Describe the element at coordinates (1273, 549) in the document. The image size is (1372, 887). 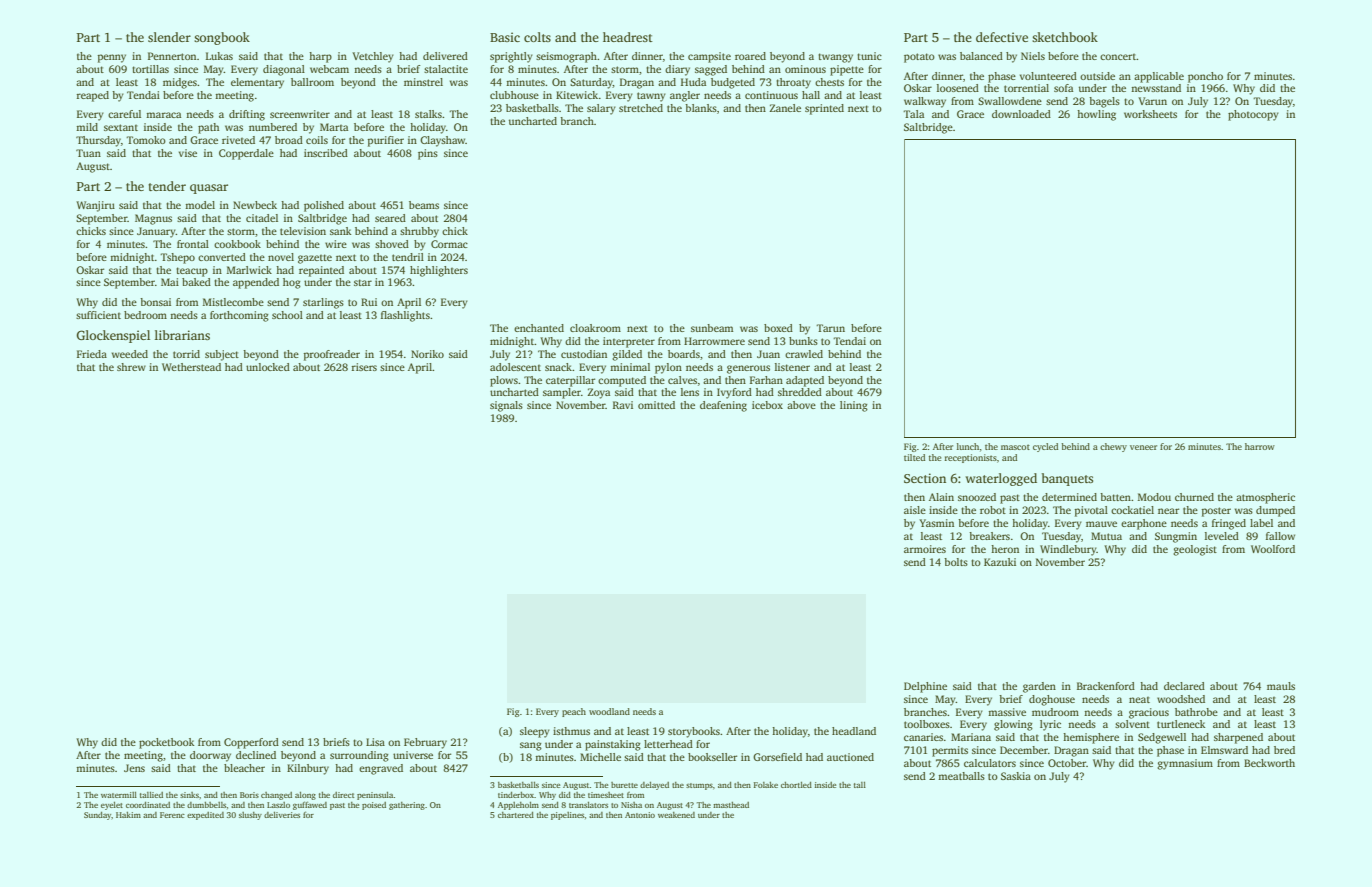
I see `Woolford` at that location.
